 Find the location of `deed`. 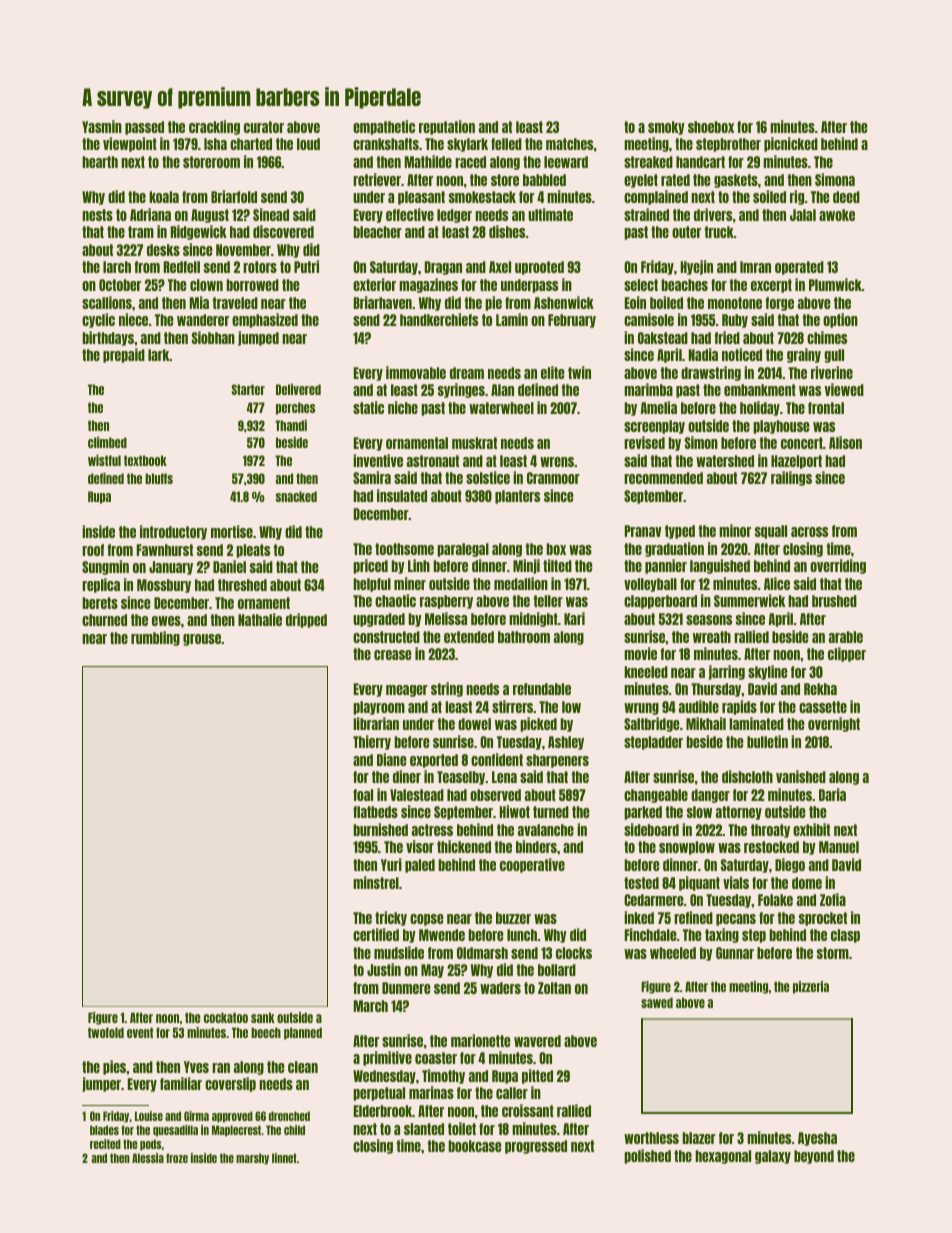

deed is located at coordinates (846, 197).
